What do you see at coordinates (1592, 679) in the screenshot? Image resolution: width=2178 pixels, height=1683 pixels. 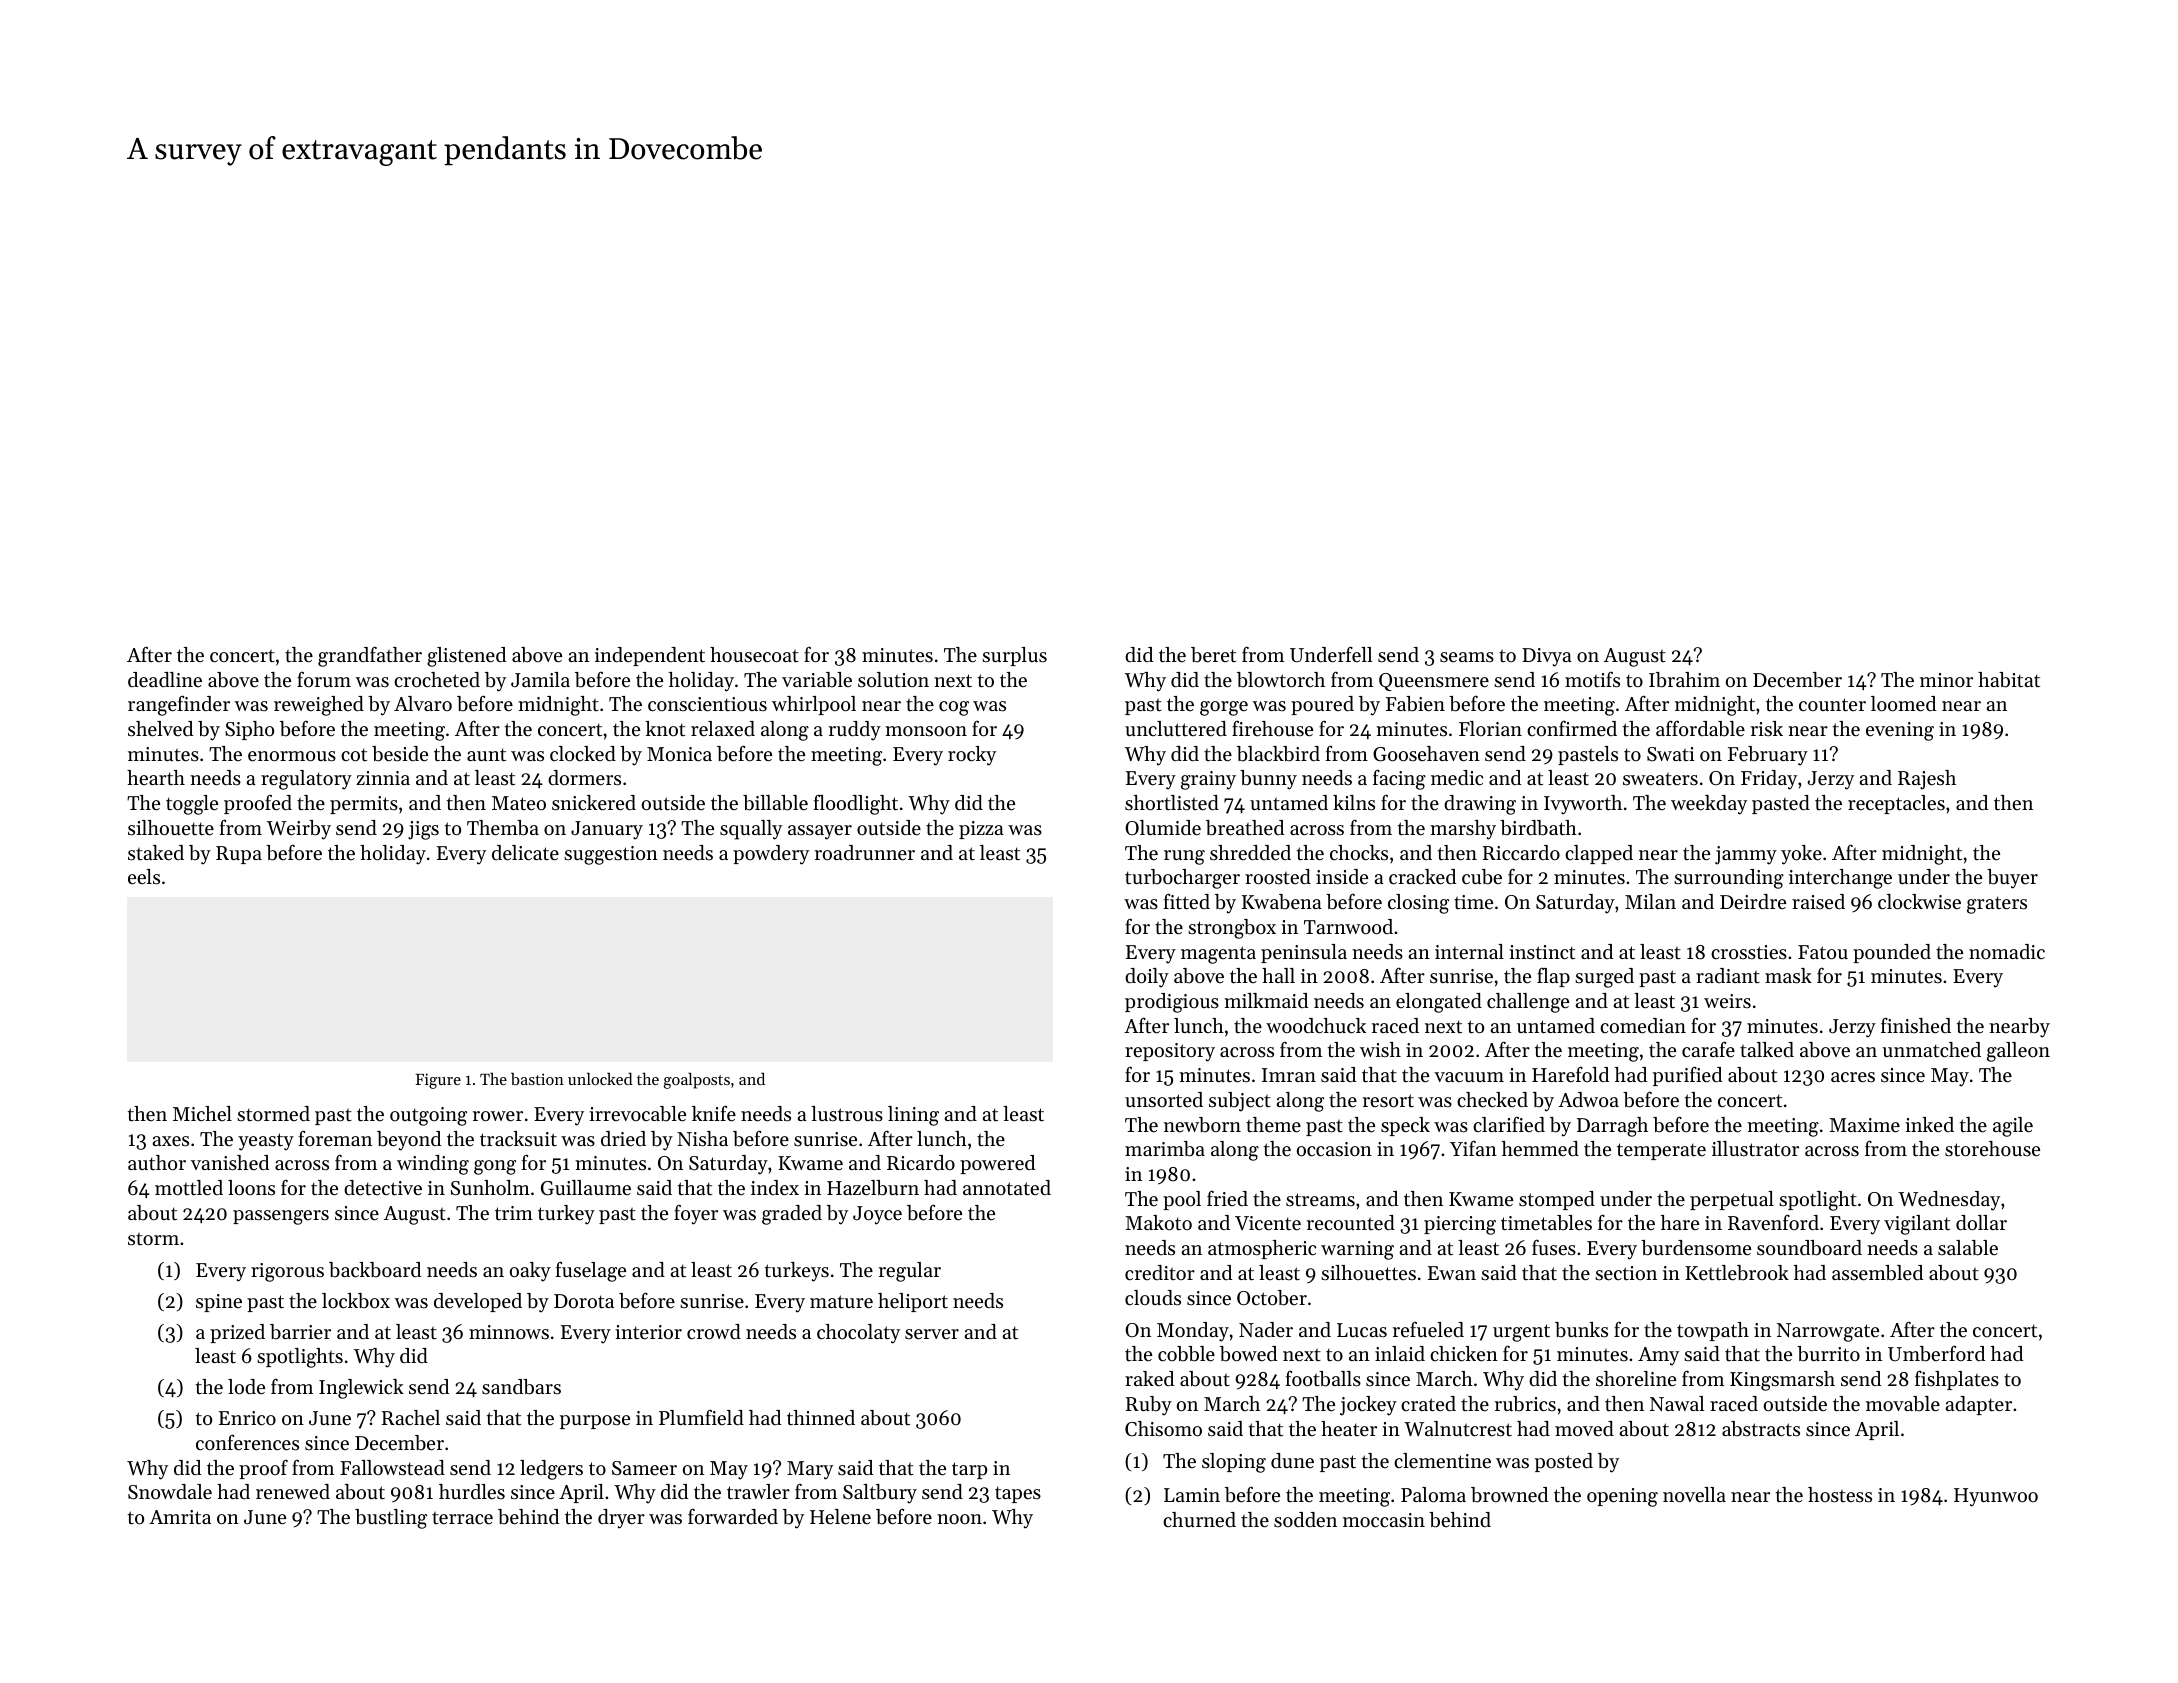 I see `motifs` at bounding box center [1592, 679].
